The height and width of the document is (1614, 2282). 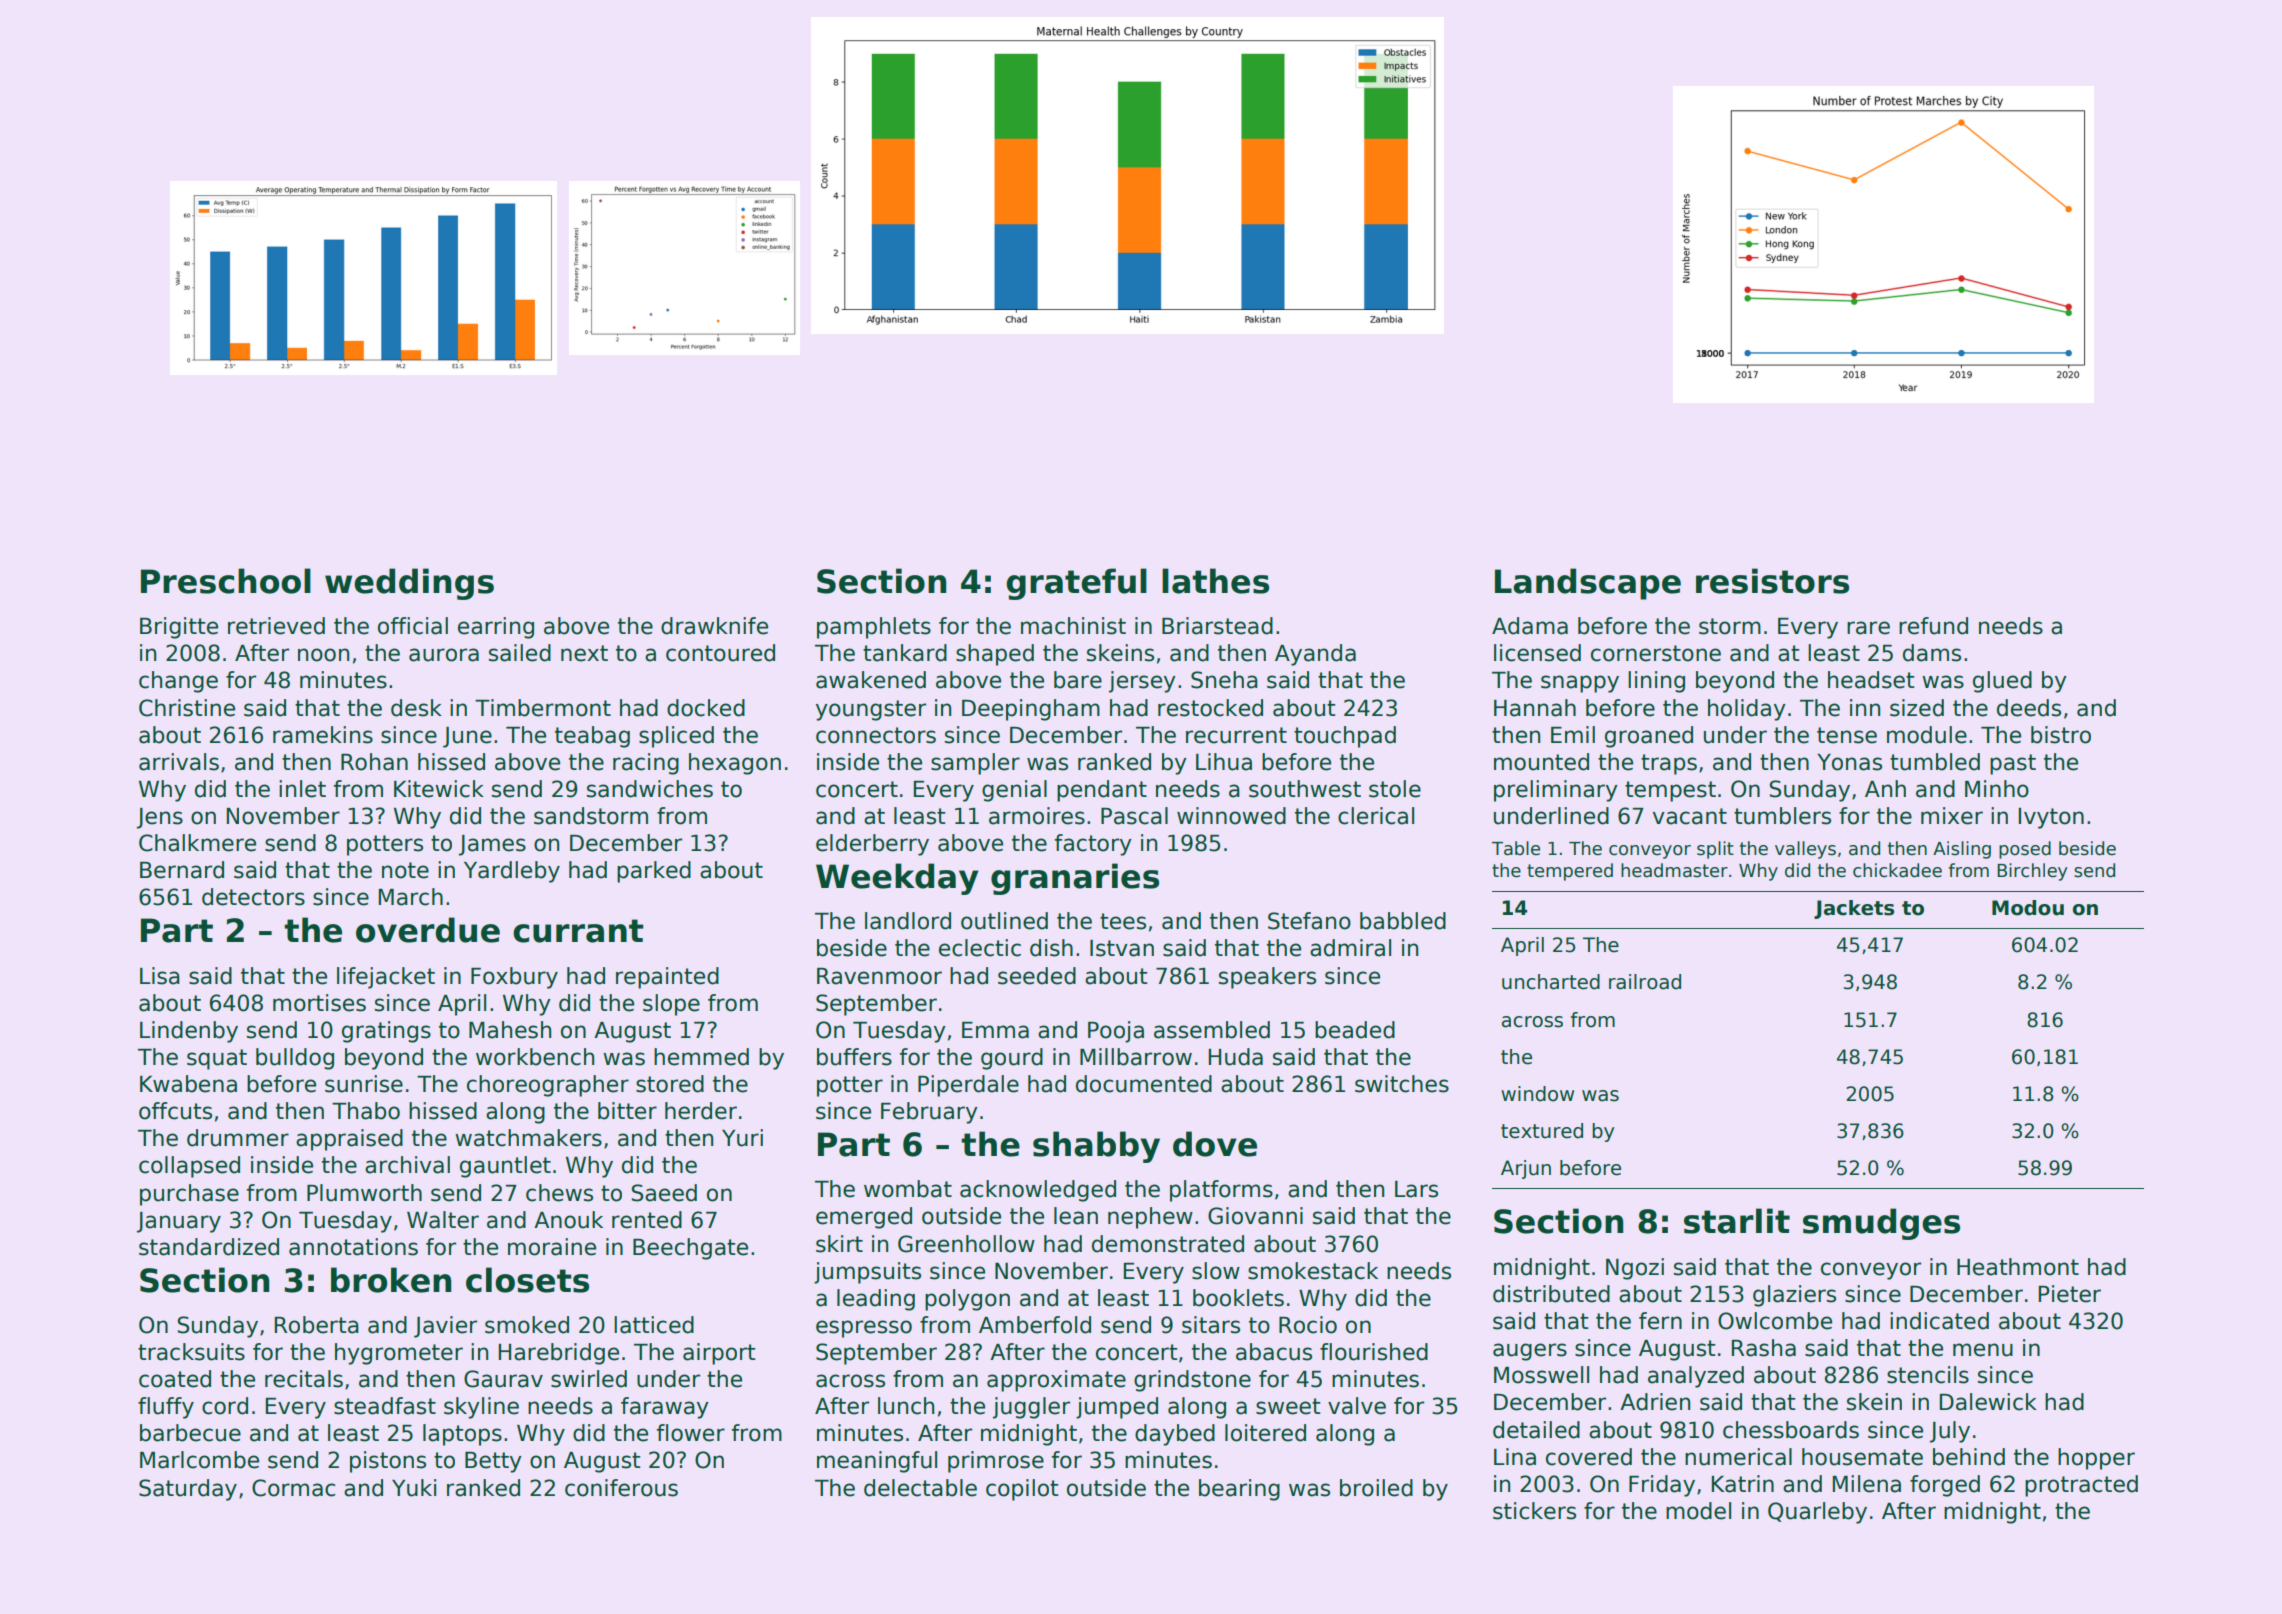 I want to click on flower, so click(x=691, y=1433).
